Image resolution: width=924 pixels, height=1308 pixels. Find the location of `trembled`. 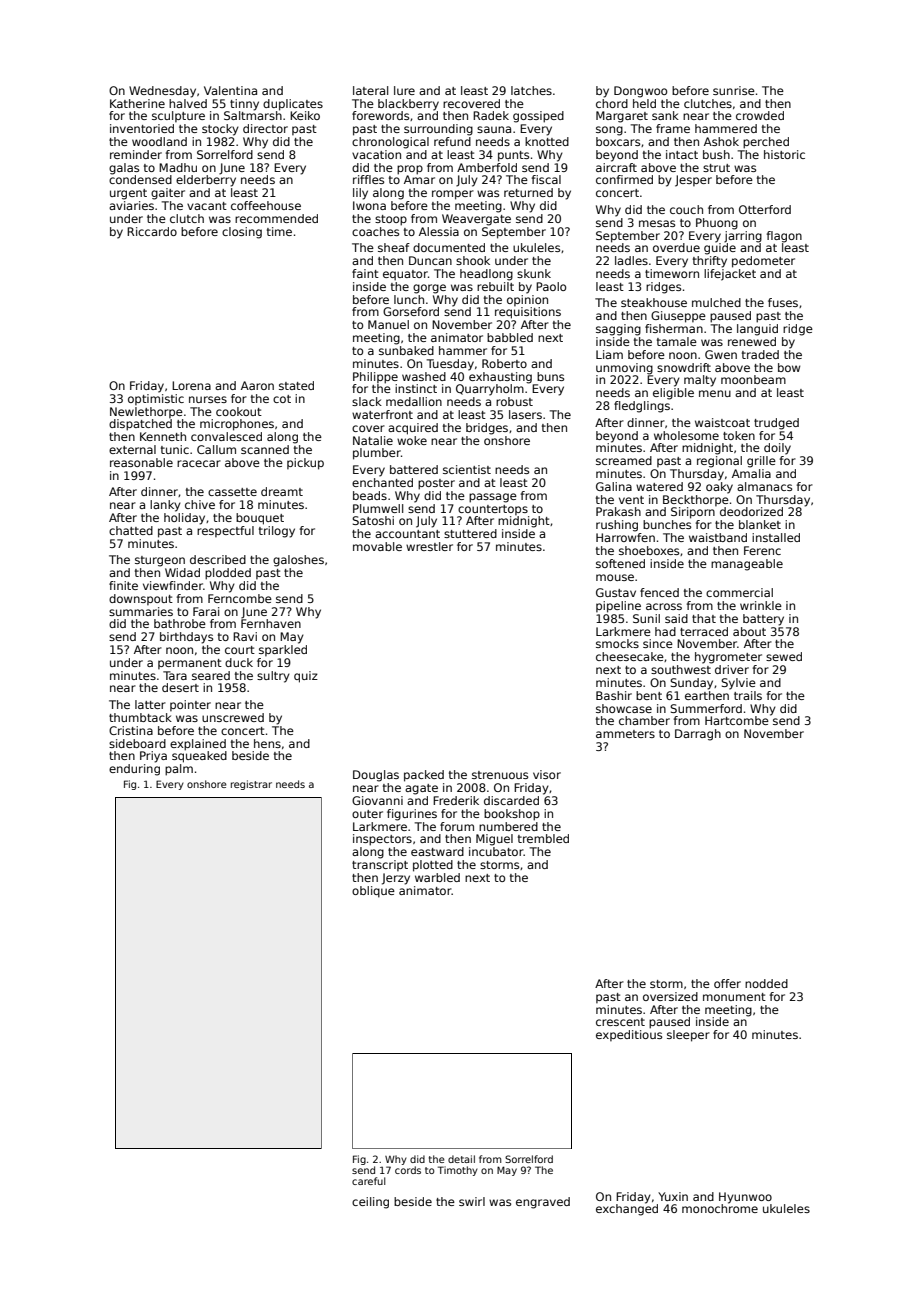

trembled is located at coordinates (543, 838).
